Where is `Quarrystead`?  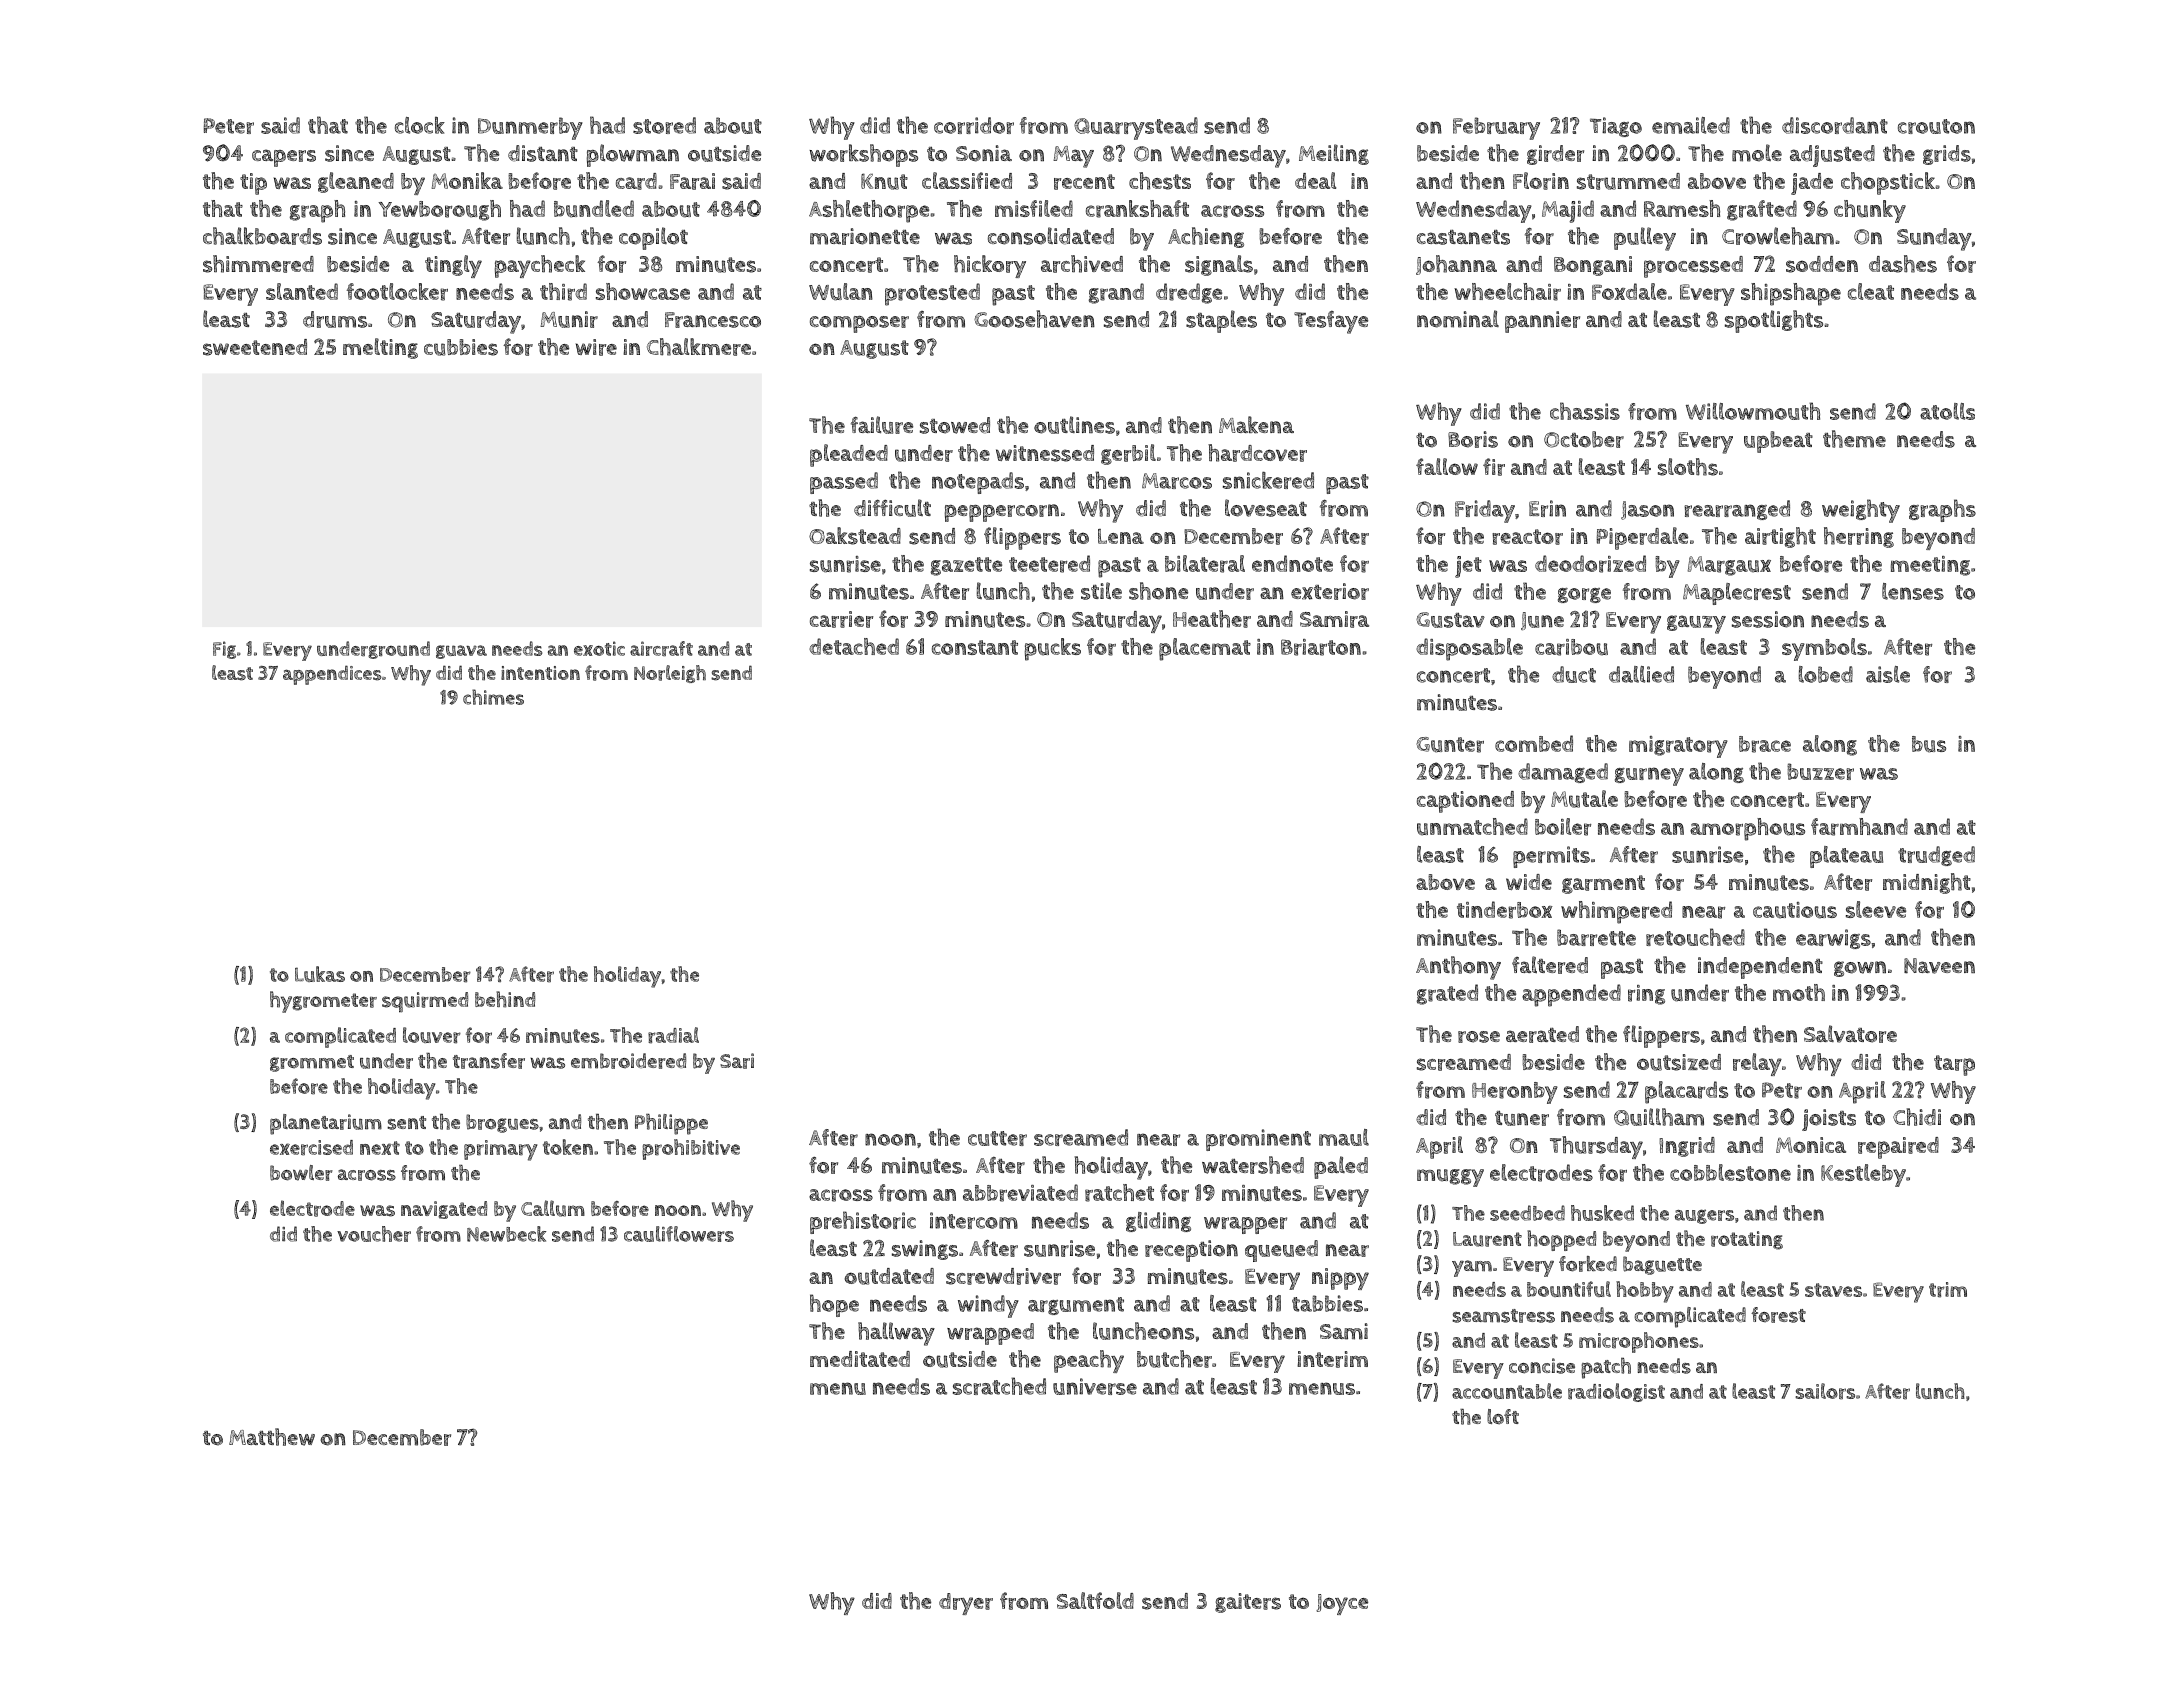
Quarrystead is located at coordinates (1136, 128).
